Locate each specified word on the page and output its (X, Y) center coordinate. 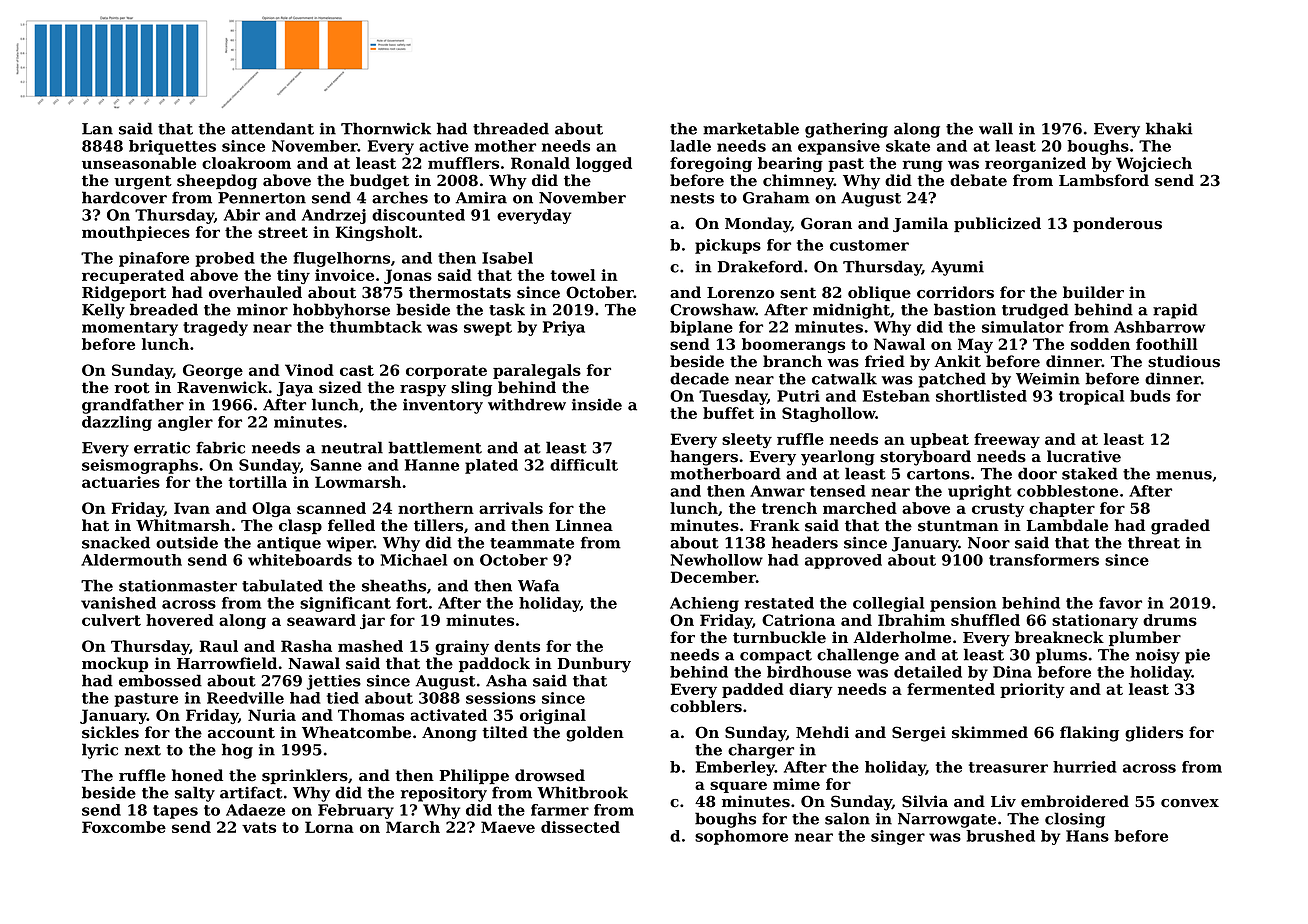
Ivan (192, 508)
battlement (435, 447)
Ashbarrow (1159, 327)
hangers (704, 458)
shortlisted (981, 396)
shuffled (985, 620)
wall (996, 128)
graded (1180, 527)
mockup (115, 664)
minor (262, 310)
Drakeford (760, 266)
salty (195, 794)
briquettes (172, 147)
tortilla (257, 482)
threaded (511, 128)
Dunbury (594, 665)
